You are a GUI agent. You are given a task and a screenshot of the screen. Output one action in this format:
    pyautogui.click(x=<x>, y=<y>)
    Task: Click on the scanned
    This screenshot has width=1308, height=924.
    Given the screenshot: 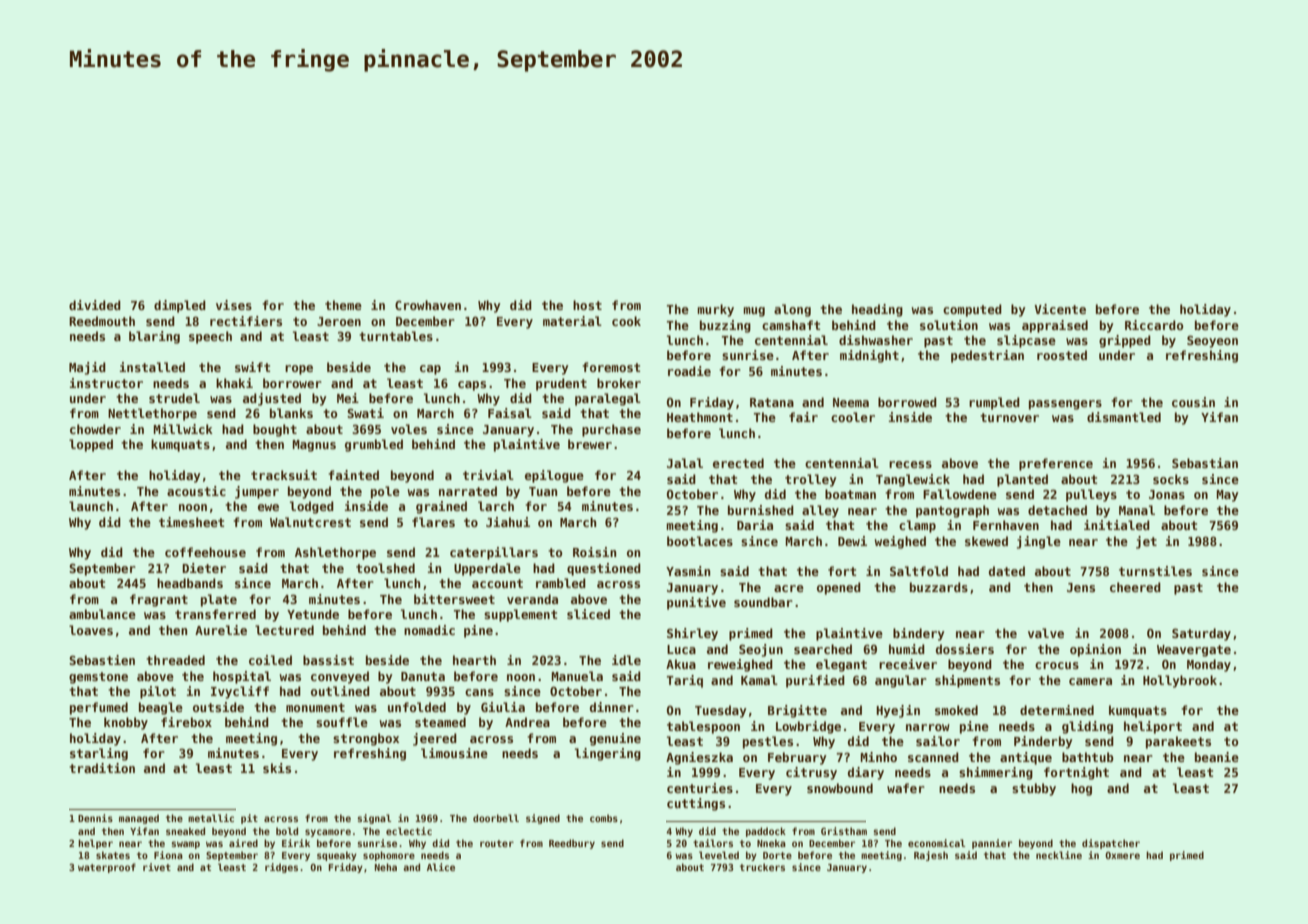 What is the action you would take?
    pyautogui.click(x=933, y=757)
